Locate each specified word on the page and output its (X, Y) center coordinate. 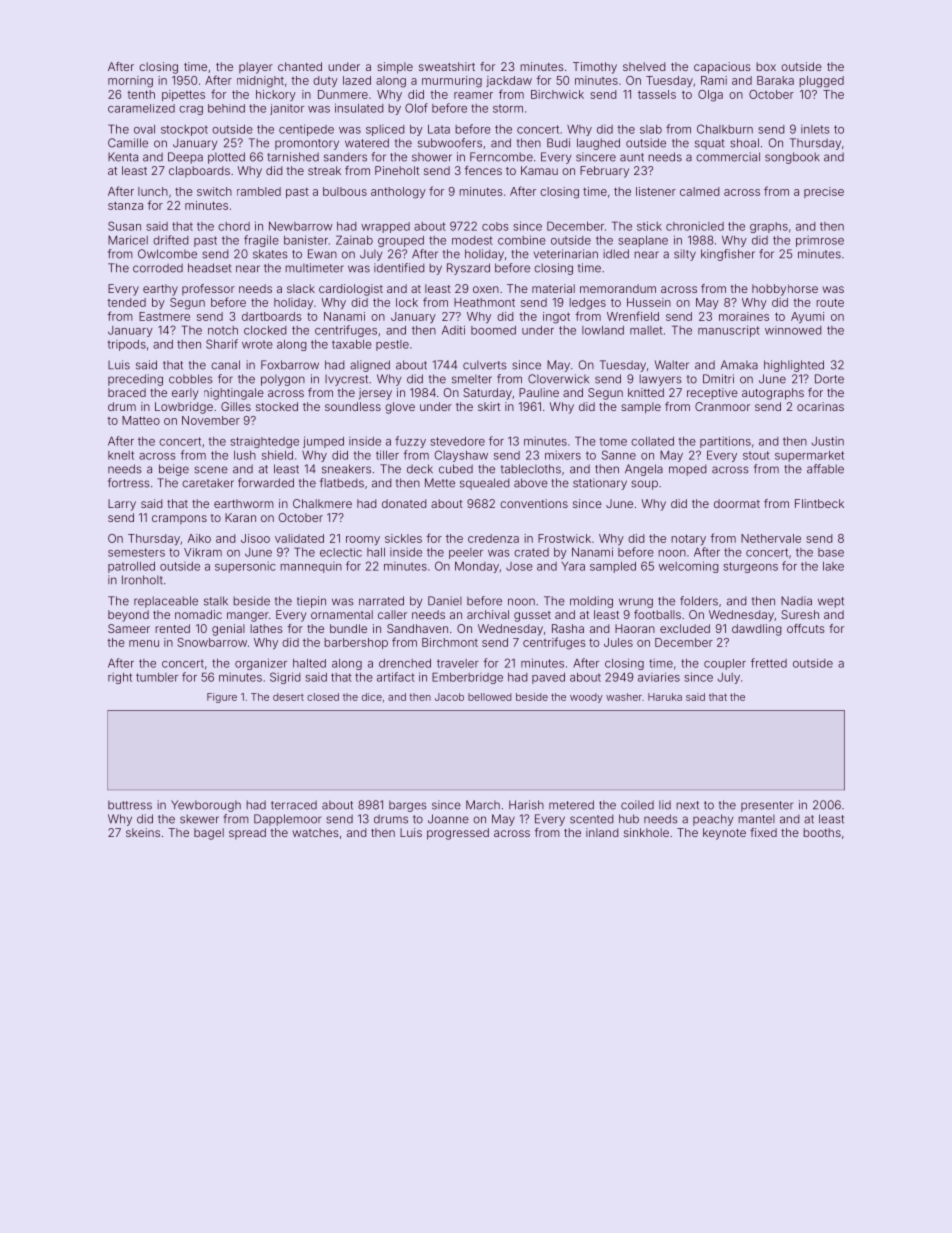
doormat (737, 503)
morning (130, 82)
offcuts (806, 628)
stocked (277, 406)
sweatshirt (447, 66)
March (483, 805)
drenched (405, 663)
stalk (216, 601)
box (766, 66)
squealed (485, 484)
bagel (209, 834)
